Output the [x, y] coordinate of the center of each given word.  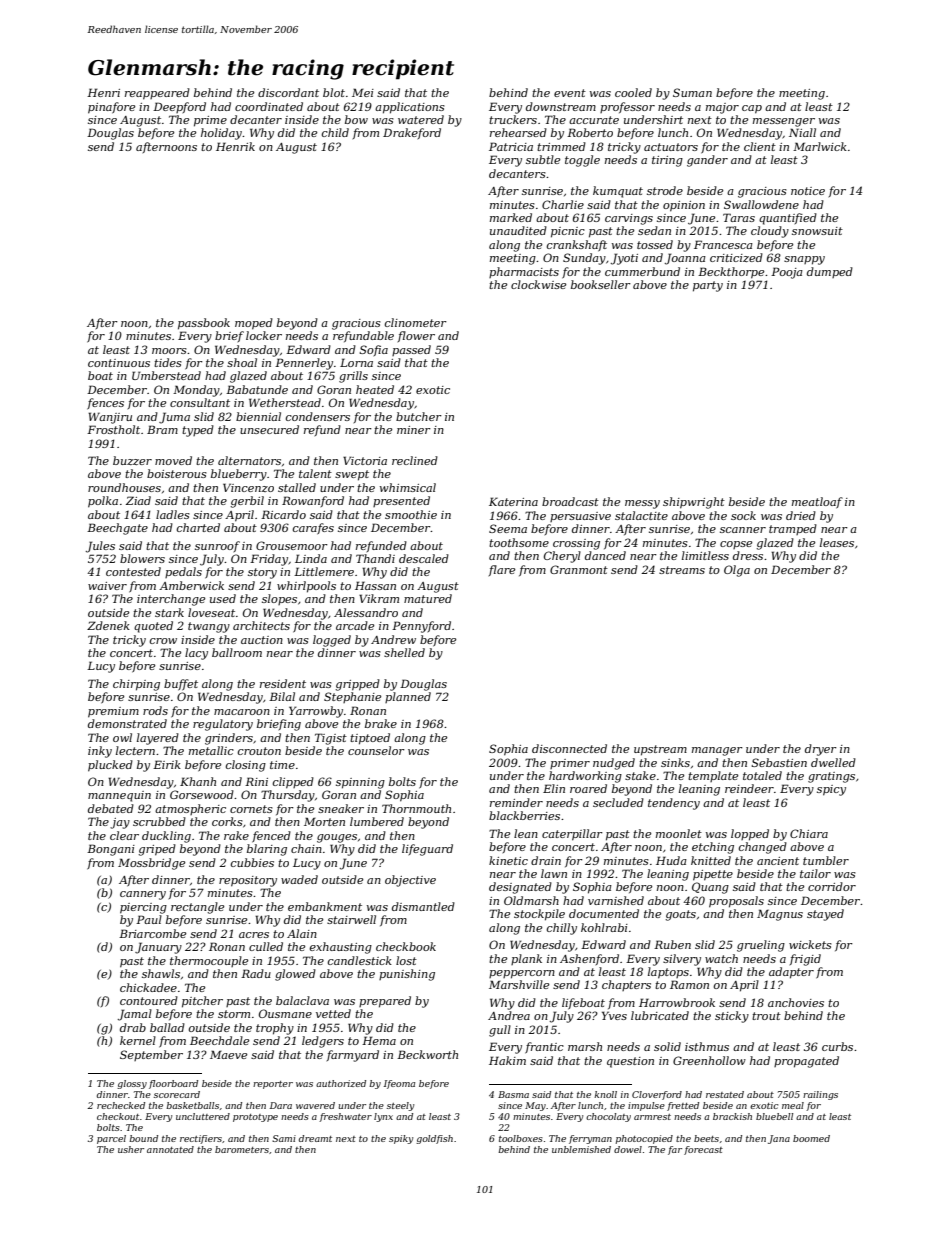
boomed [811, 1138]
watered [421, 119]
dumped [830, 272]
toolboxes [521, 1138]
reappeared [157, 94]
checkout [118, 1116]
